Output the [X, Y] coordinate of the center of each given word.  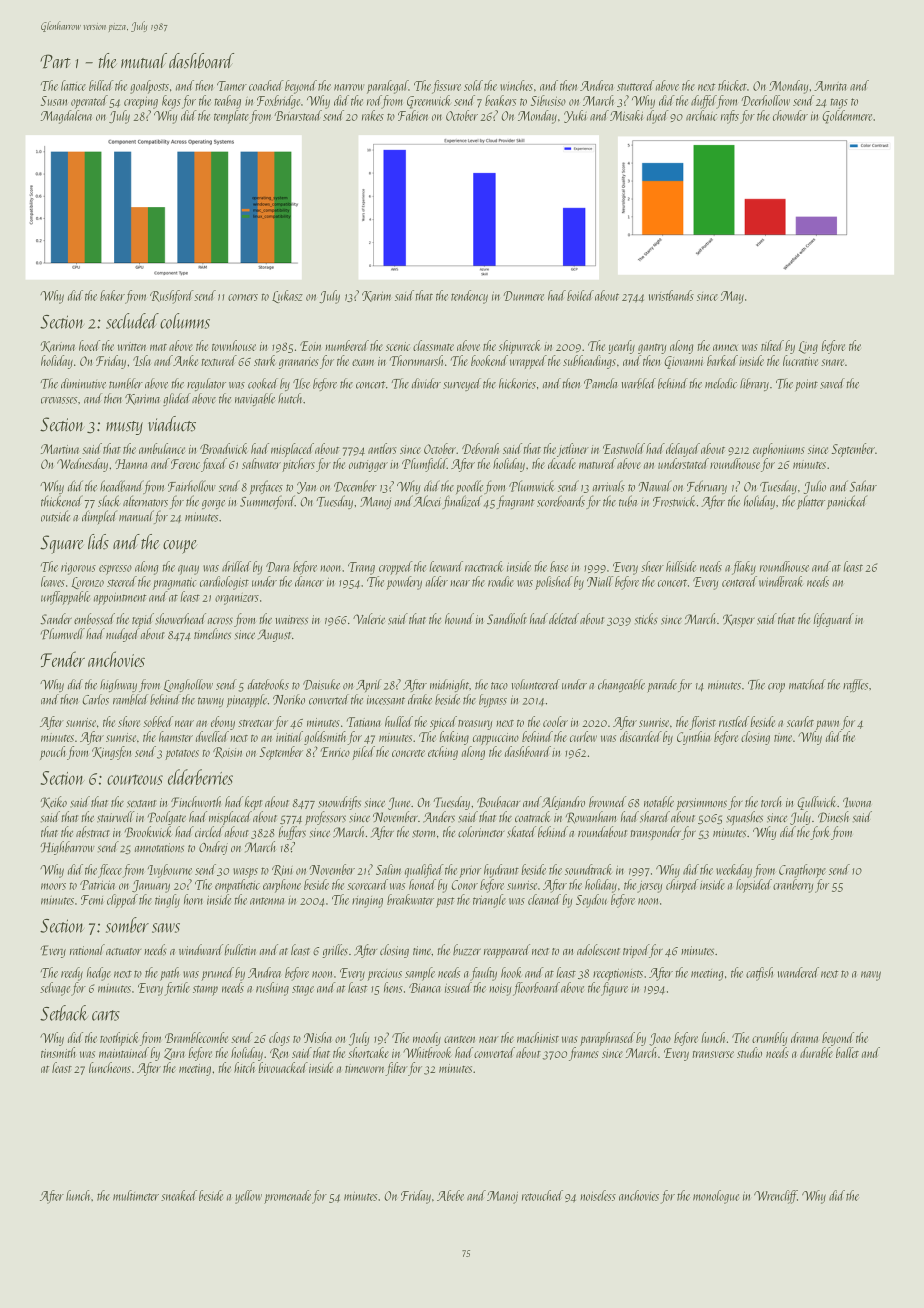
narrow [349, 87]
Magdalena [66, 117]
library [754, 384]
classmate [433, 345]
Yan [306, 488]
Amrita [830, 86]
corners [243, 297]
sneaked [179, 1195]
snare [832, 362]
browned [607, 801]
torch [771, 801]
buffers [292, 833]
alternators [145, 501]
